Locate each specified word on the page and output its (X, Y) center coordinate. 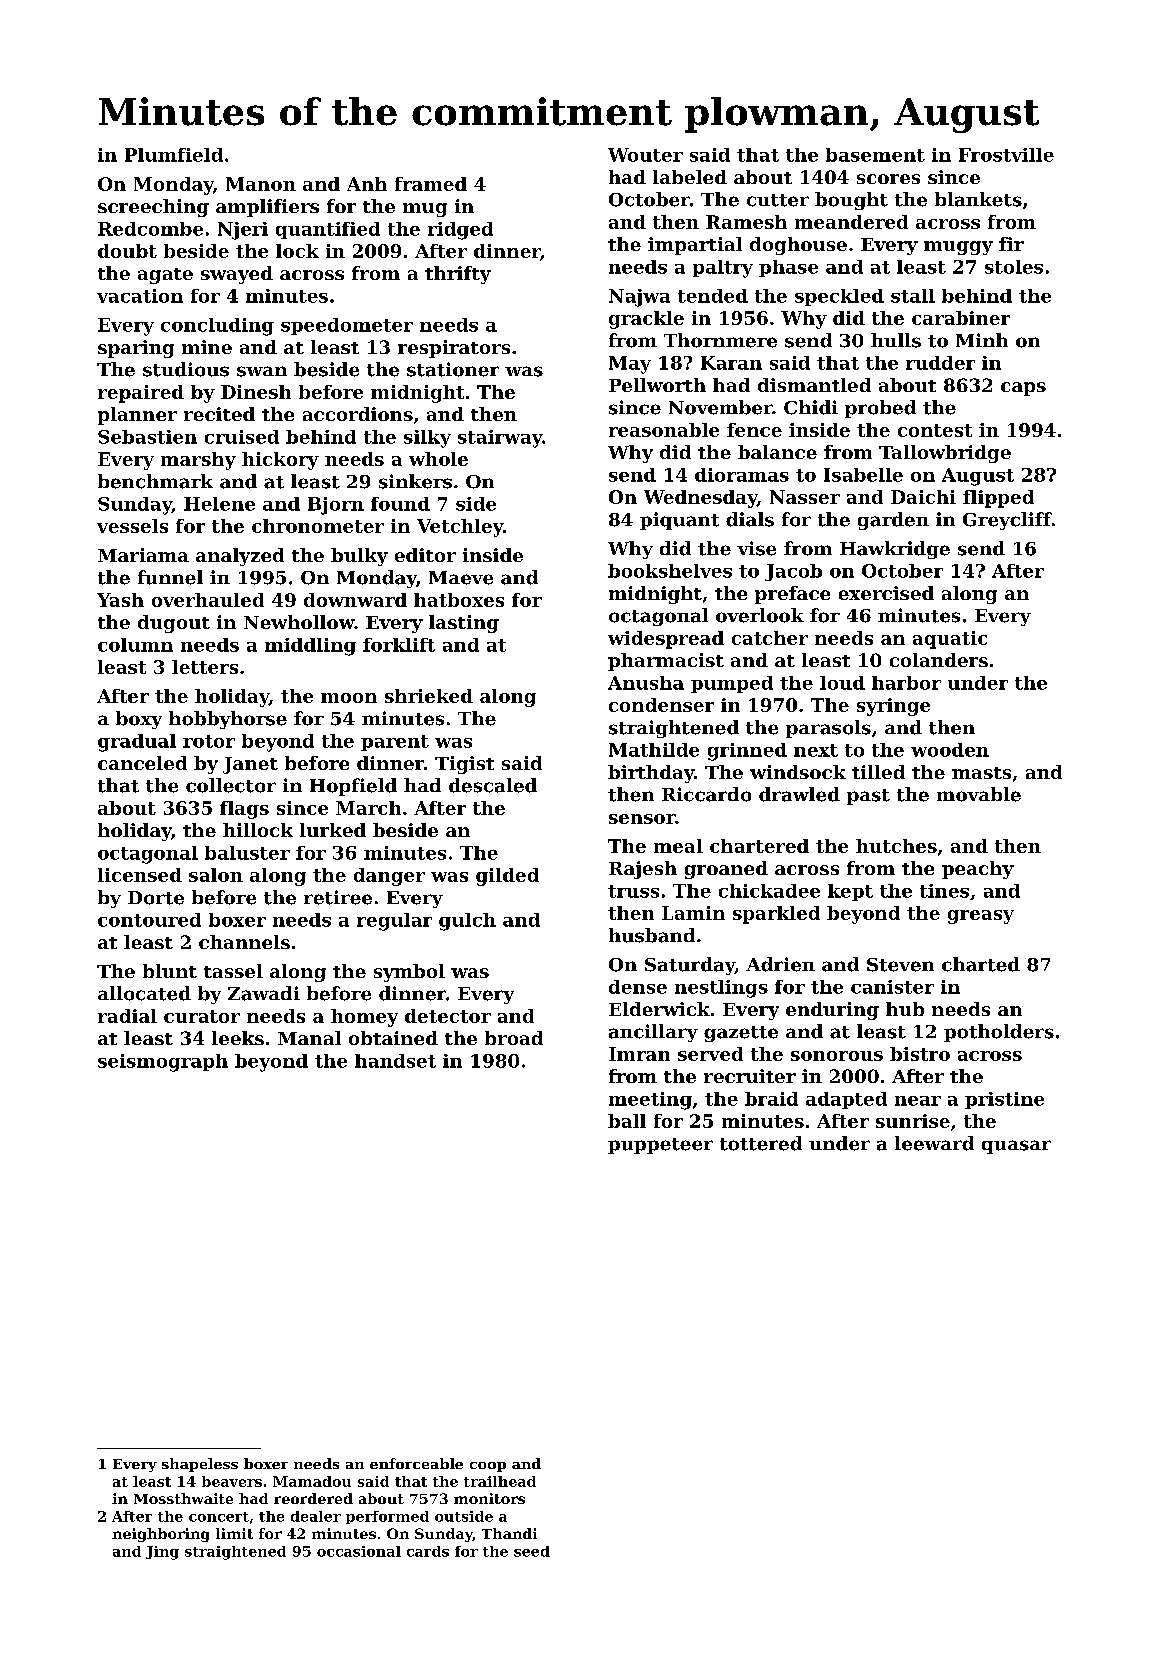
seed (532, 1551)
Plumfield (174, 155)
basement (875, 155)
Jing (162, 1553)
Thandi (509, 1533)
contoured (149, 920)
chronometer (318, 526)
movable (979, 794)
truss (633, 891)
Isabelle (863, 475)
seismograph (163, 1063)
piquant (679, 521)
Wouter (645, 155)
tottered (761, 1143)
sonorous (837, 1056)
